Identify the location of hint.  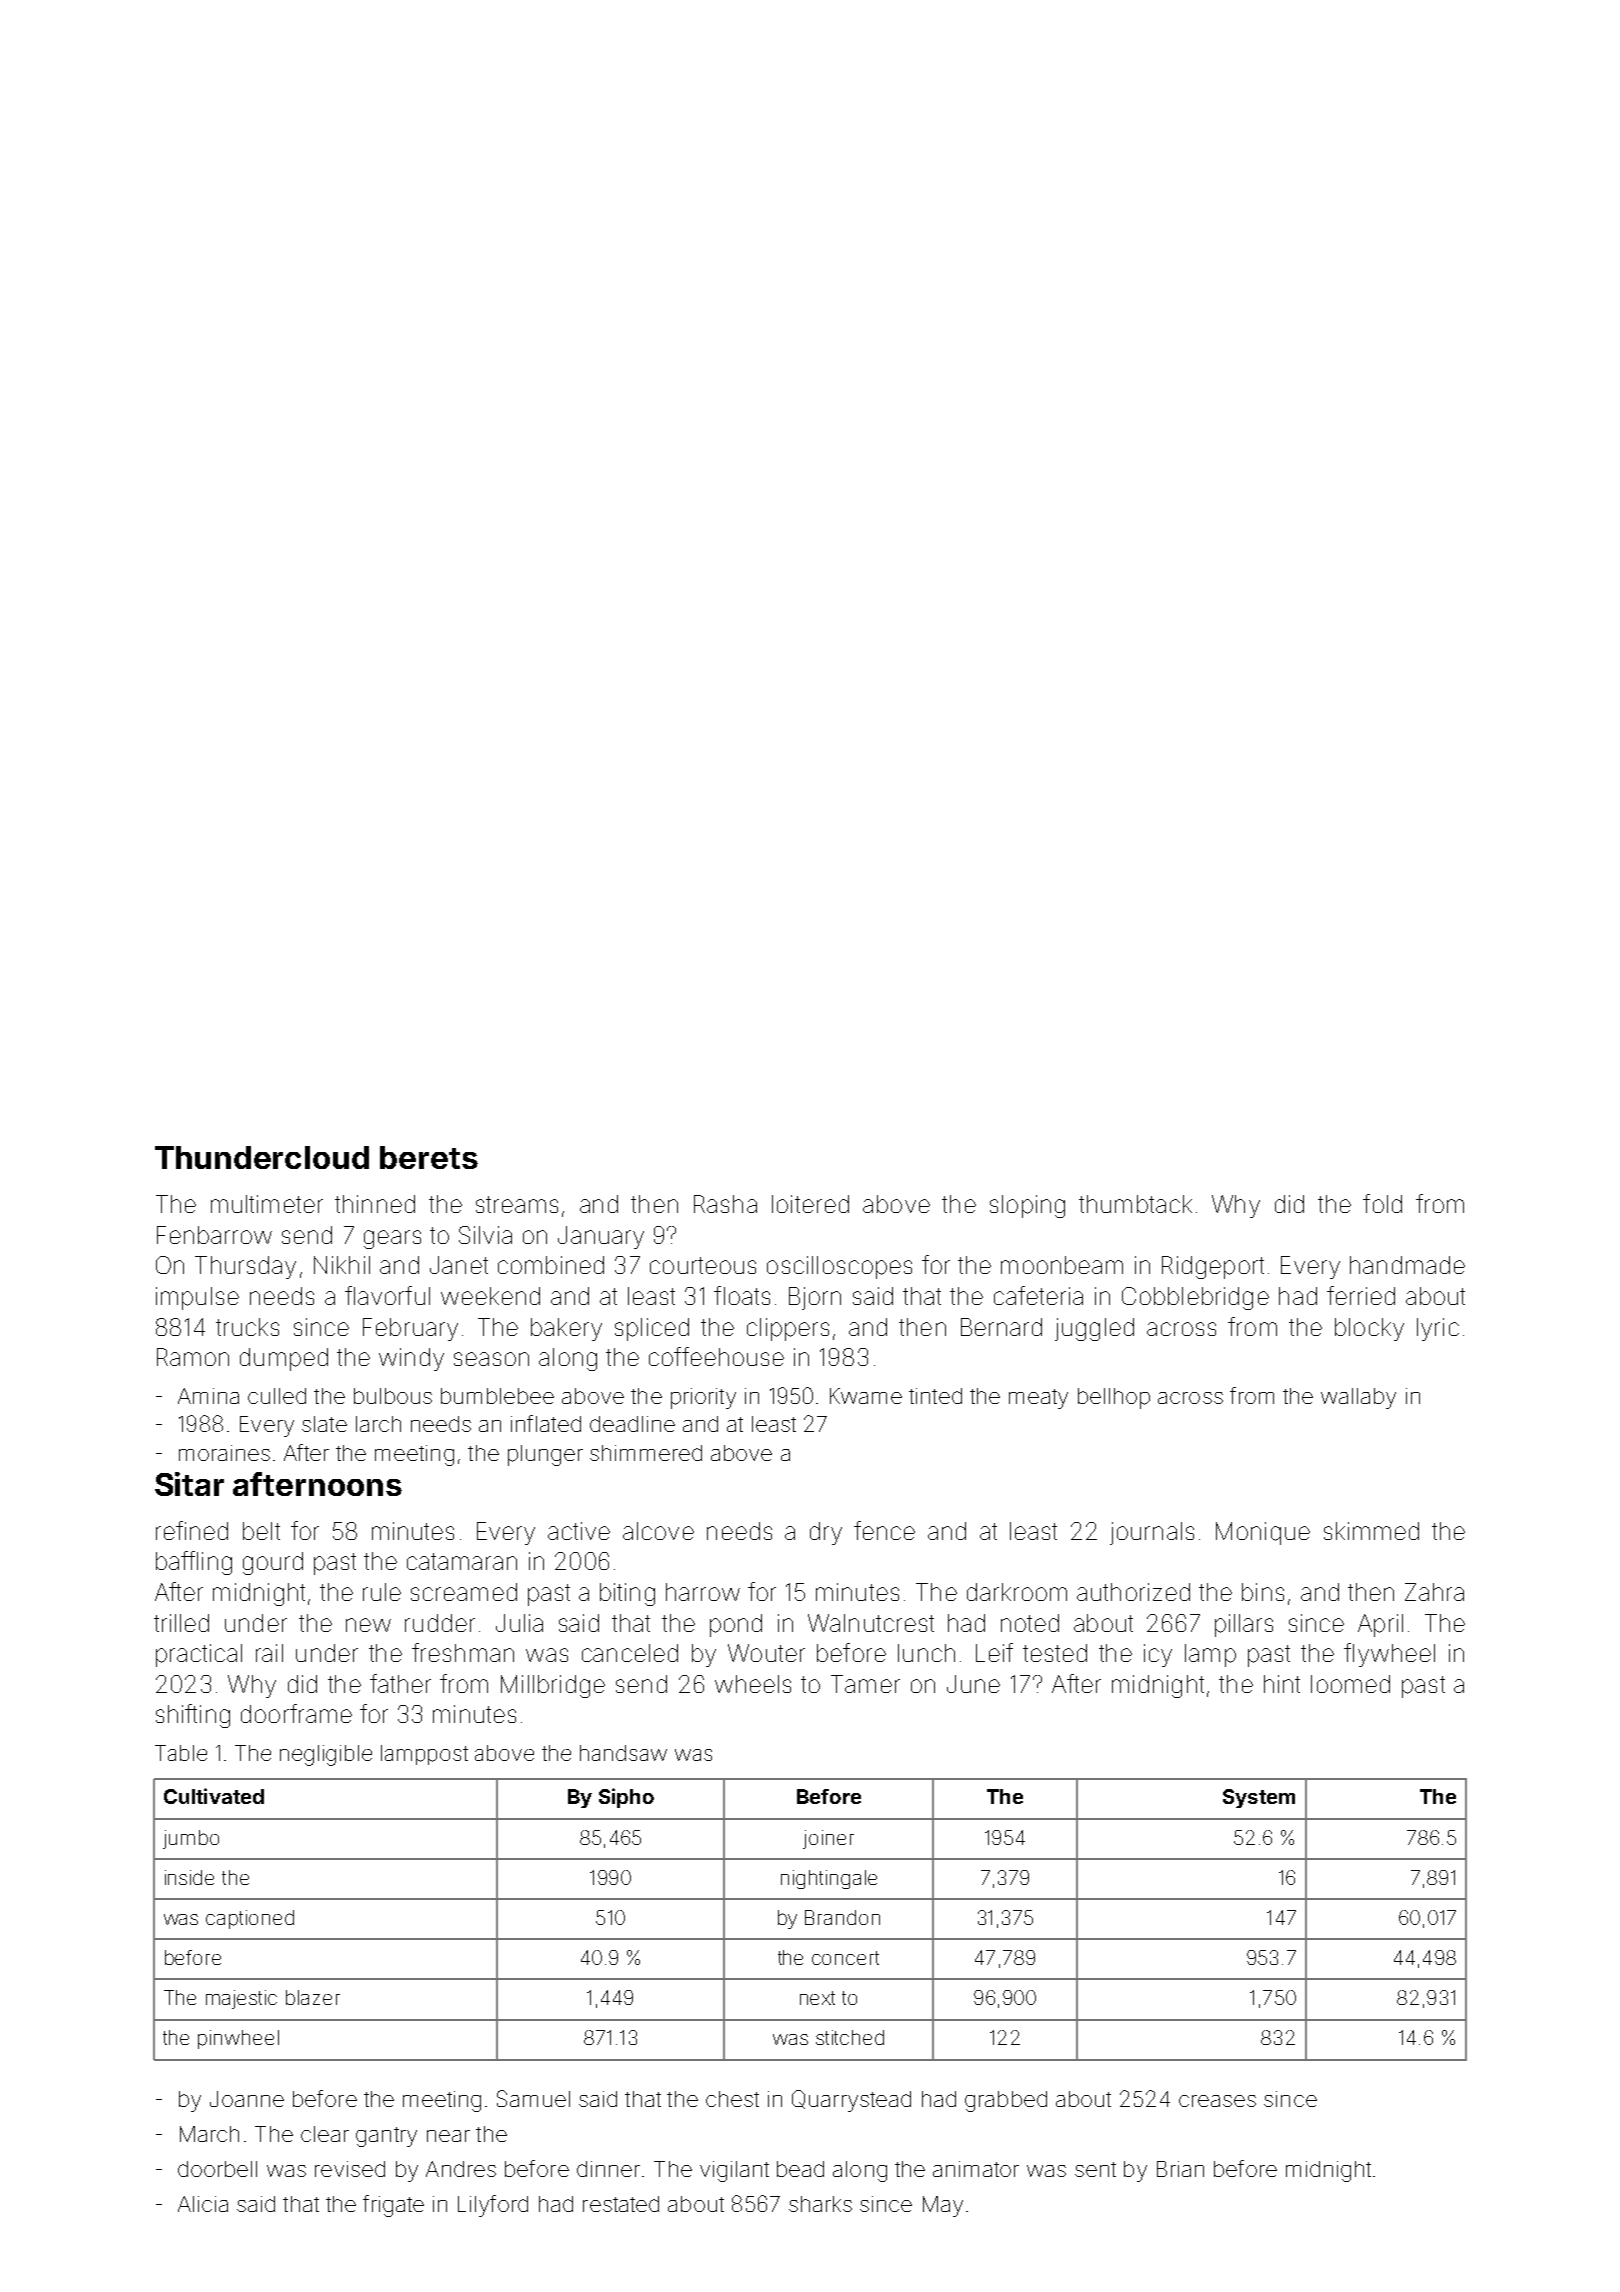
(1282, 1684).
